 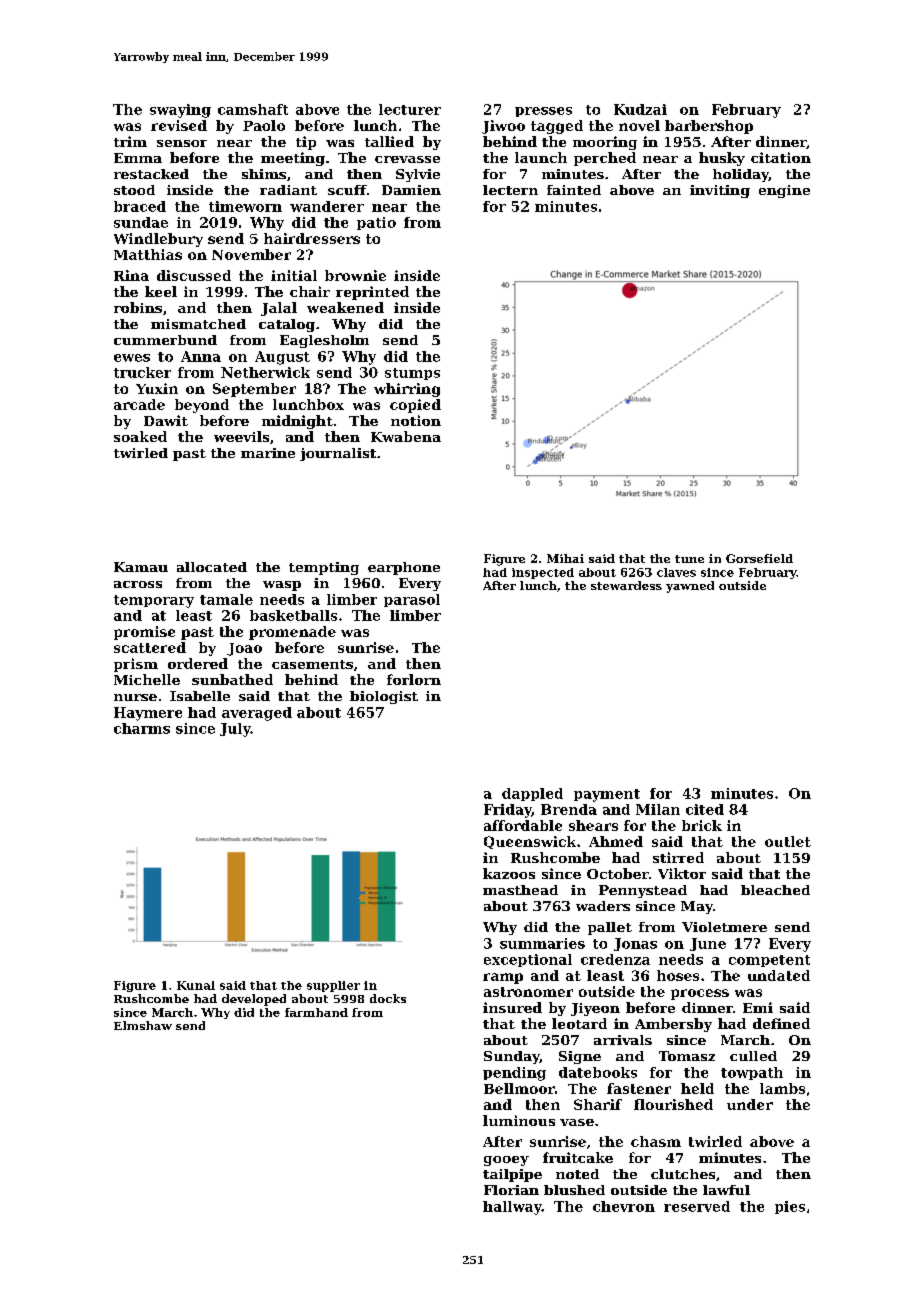 What do you see at coordinates (316, 1012) in the screenshot?
I see `farmhand` at bounding box center [316, 1012].
